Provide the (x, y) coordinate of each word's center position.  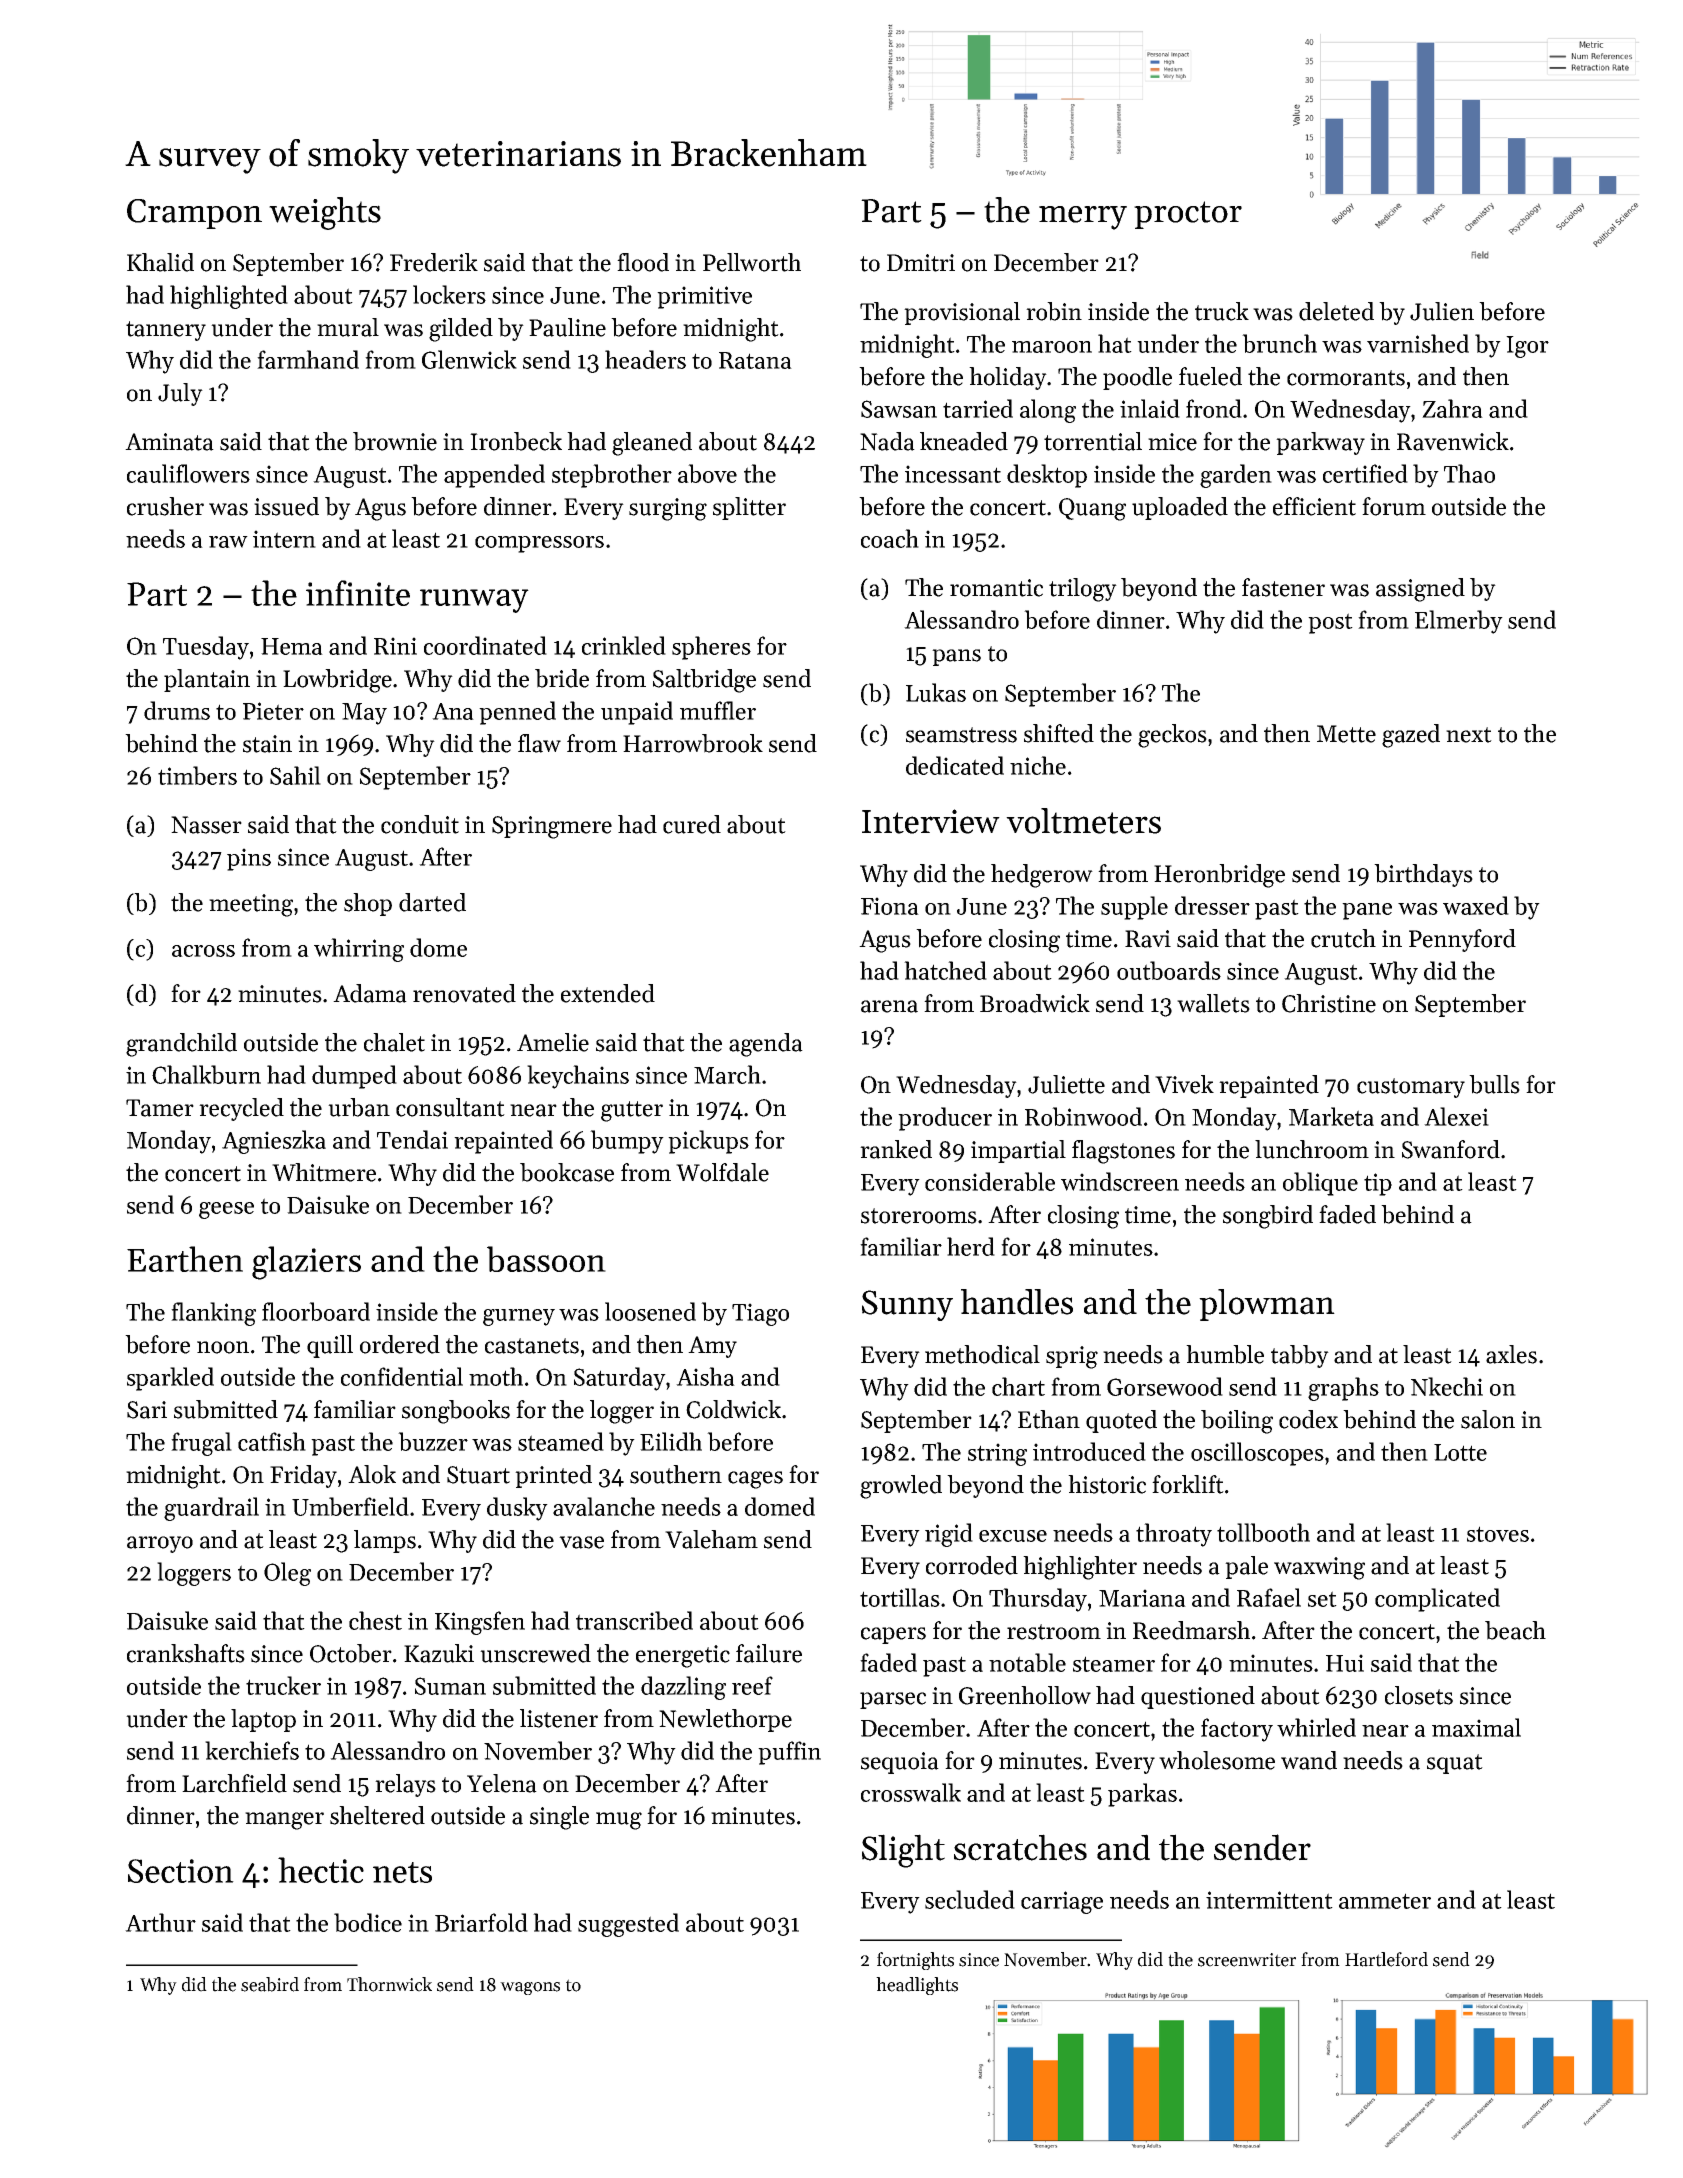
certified (1365, 473)
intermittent (1269, 1900)
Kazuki (439, 1653)
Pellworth (752, 262)
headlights (917, 1986)
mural (348, 327)
